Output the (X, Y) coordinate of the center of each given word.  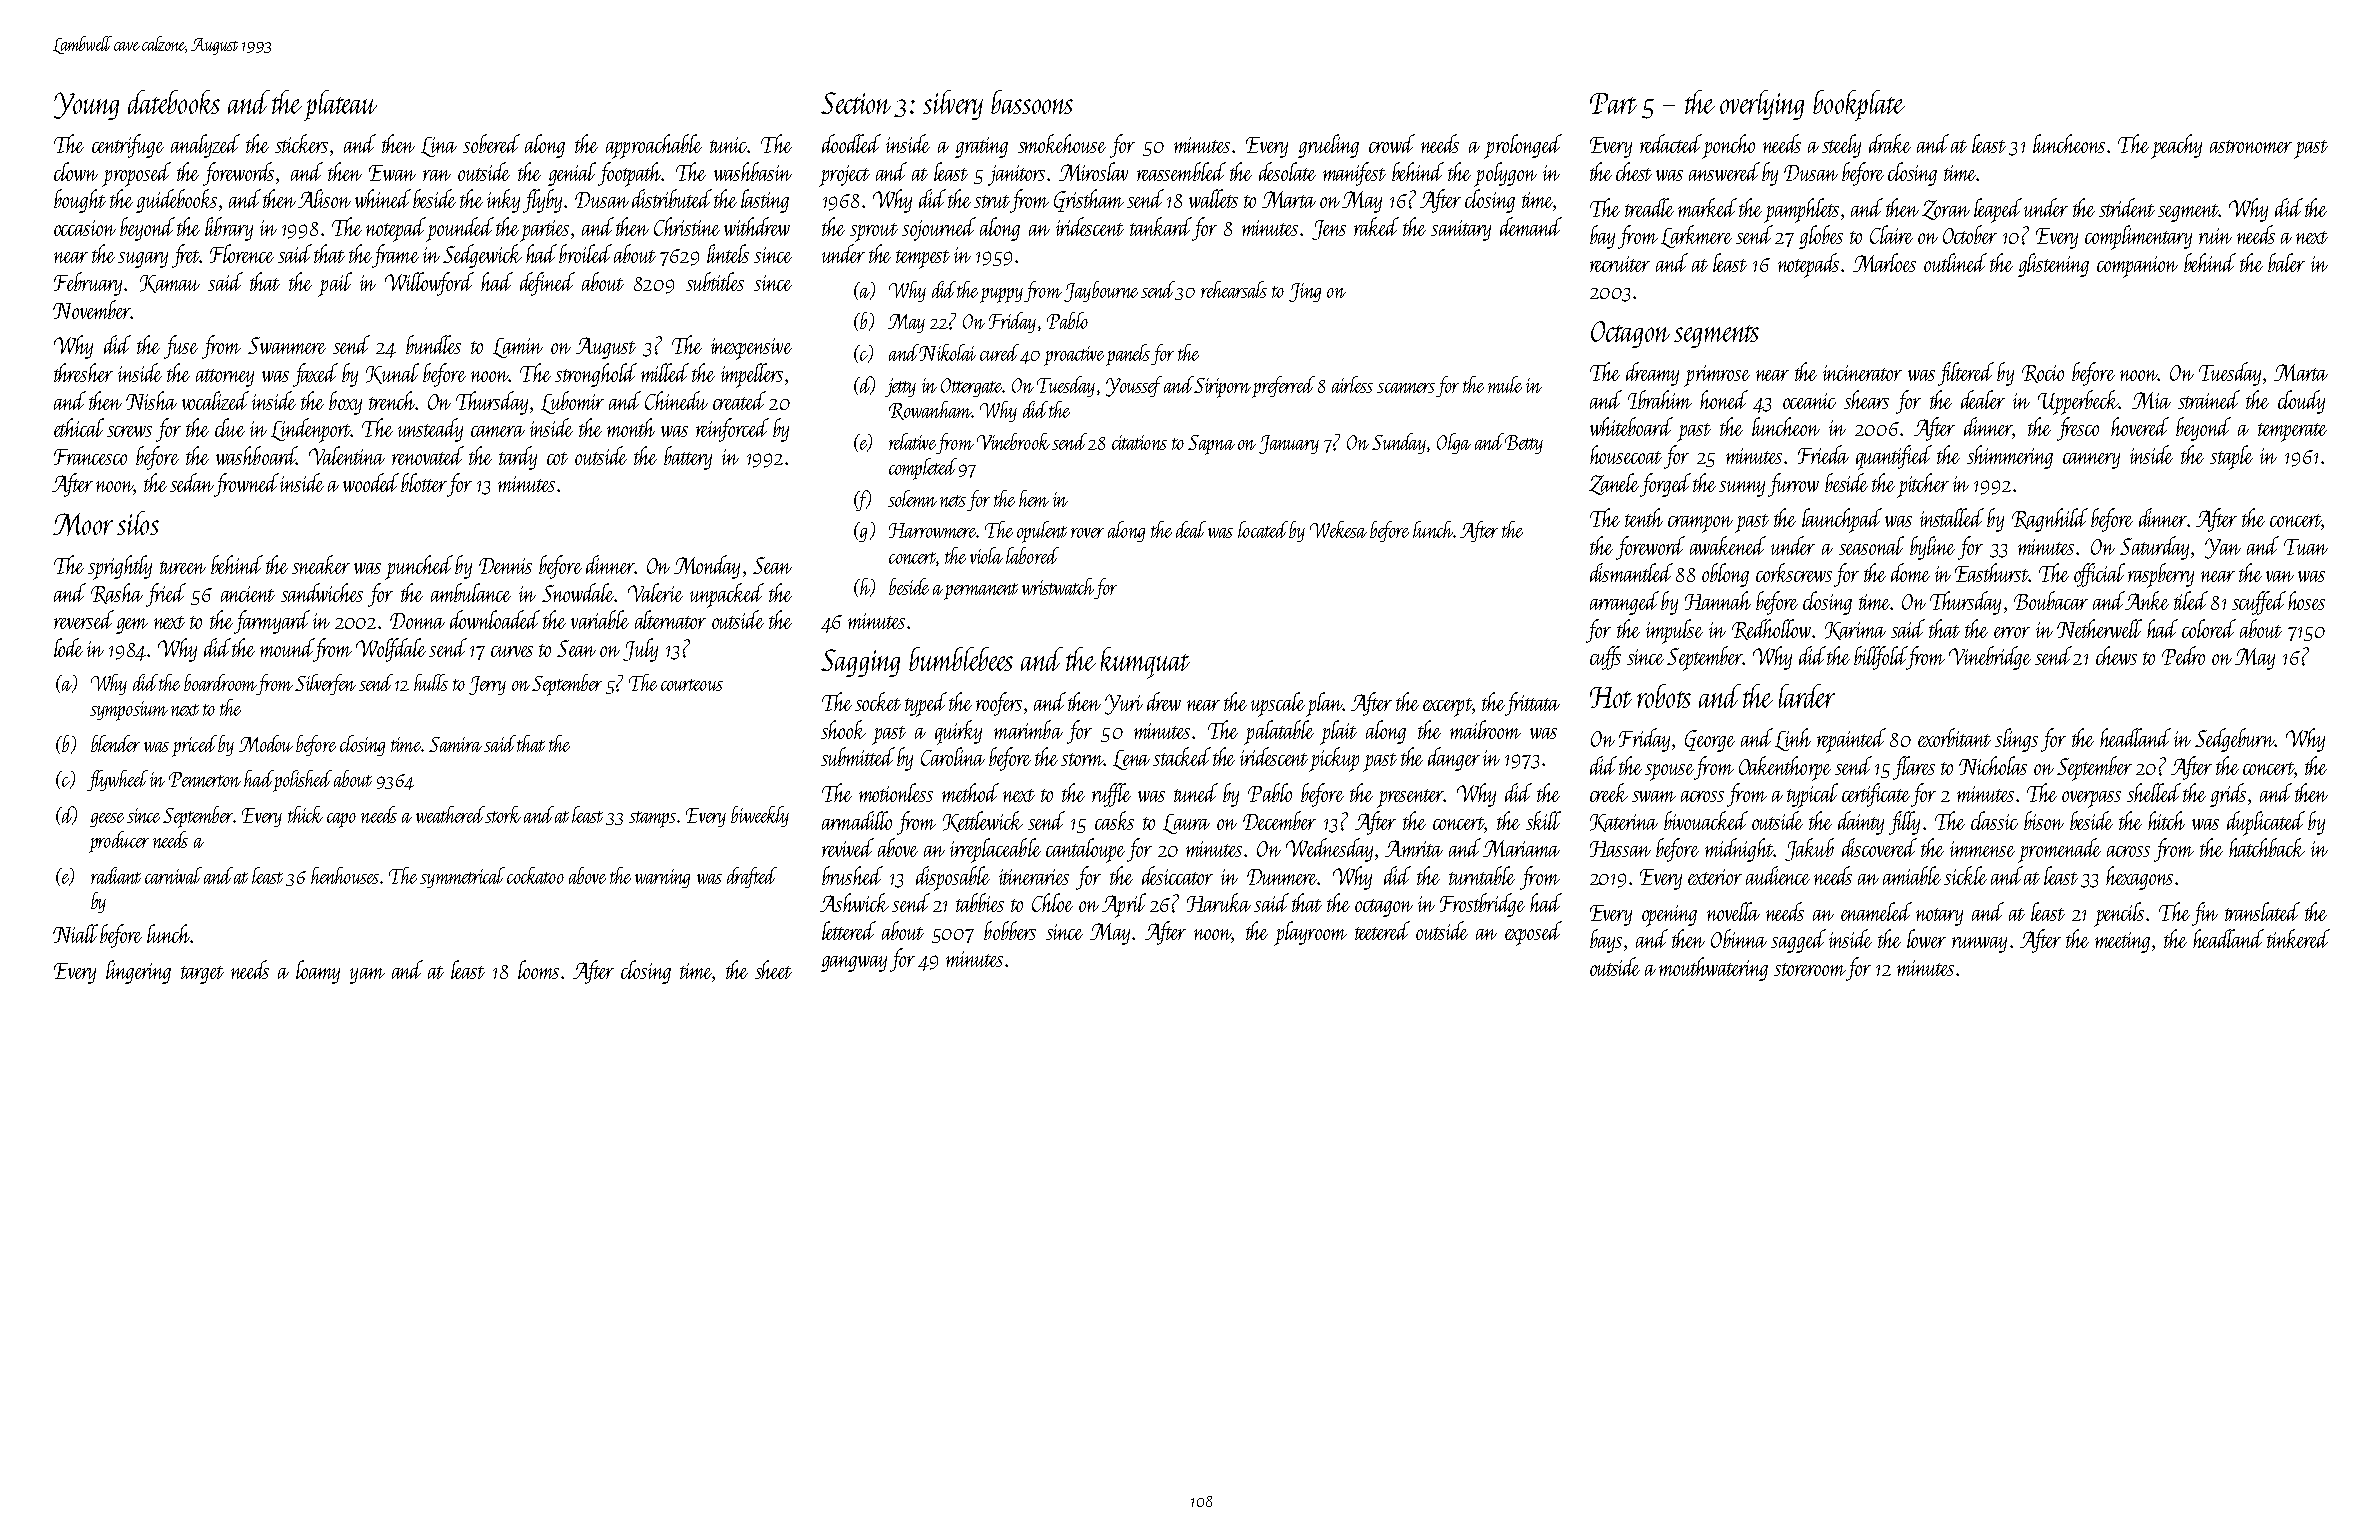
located (1263, 529)
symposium (129, 711)
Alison (324, 198)
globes (1821, 237)
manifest (1354, 174)
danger (1454, 759)
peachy (2176, 146)
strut (992, 201)
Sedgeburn (2234, 740)
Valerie (655, 592)
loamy (318, 972)
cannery (2091, 461)
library (229, 229)
